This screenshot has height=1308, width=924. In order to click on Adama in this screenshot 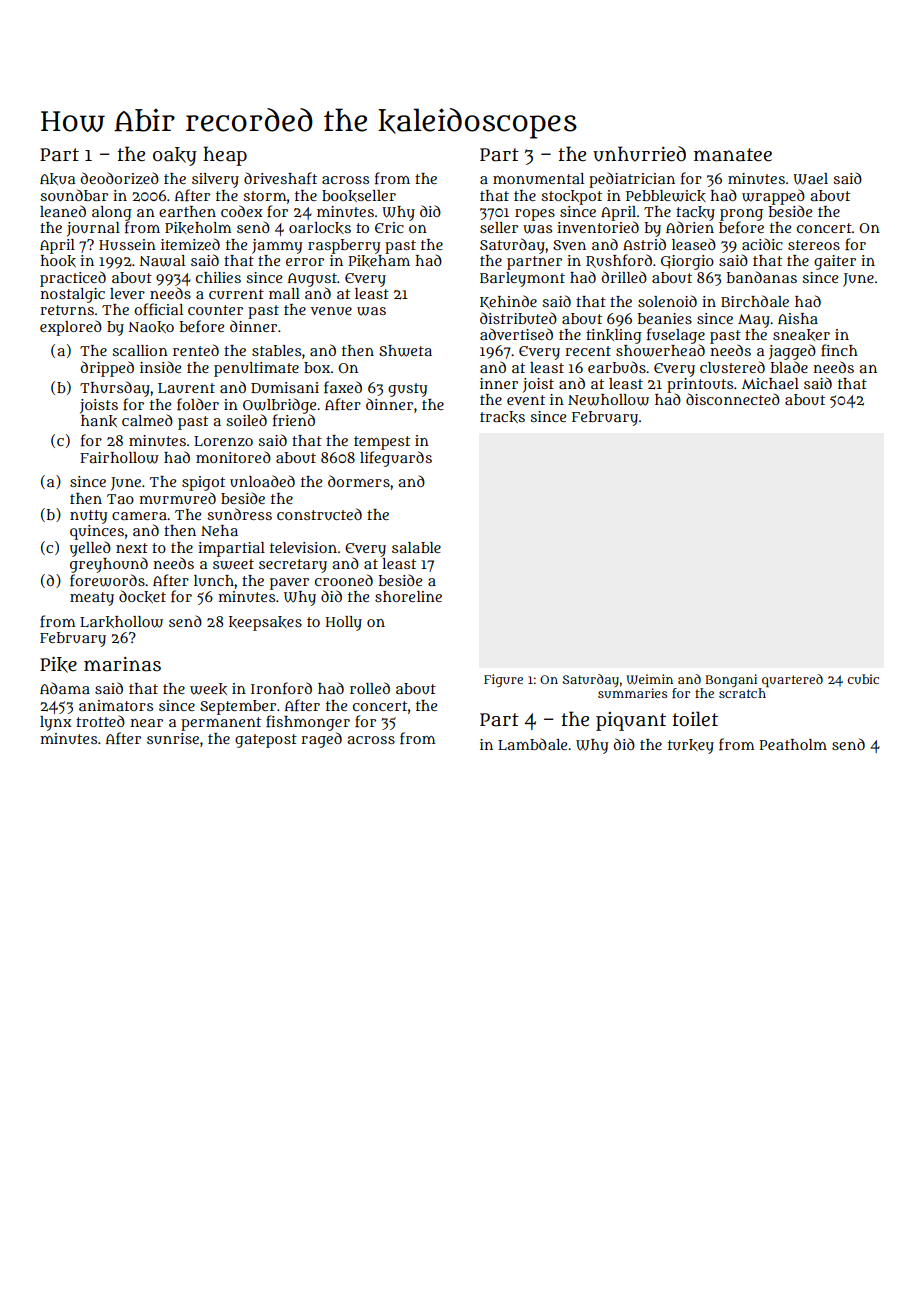, I will do `click(65, 688)`.
